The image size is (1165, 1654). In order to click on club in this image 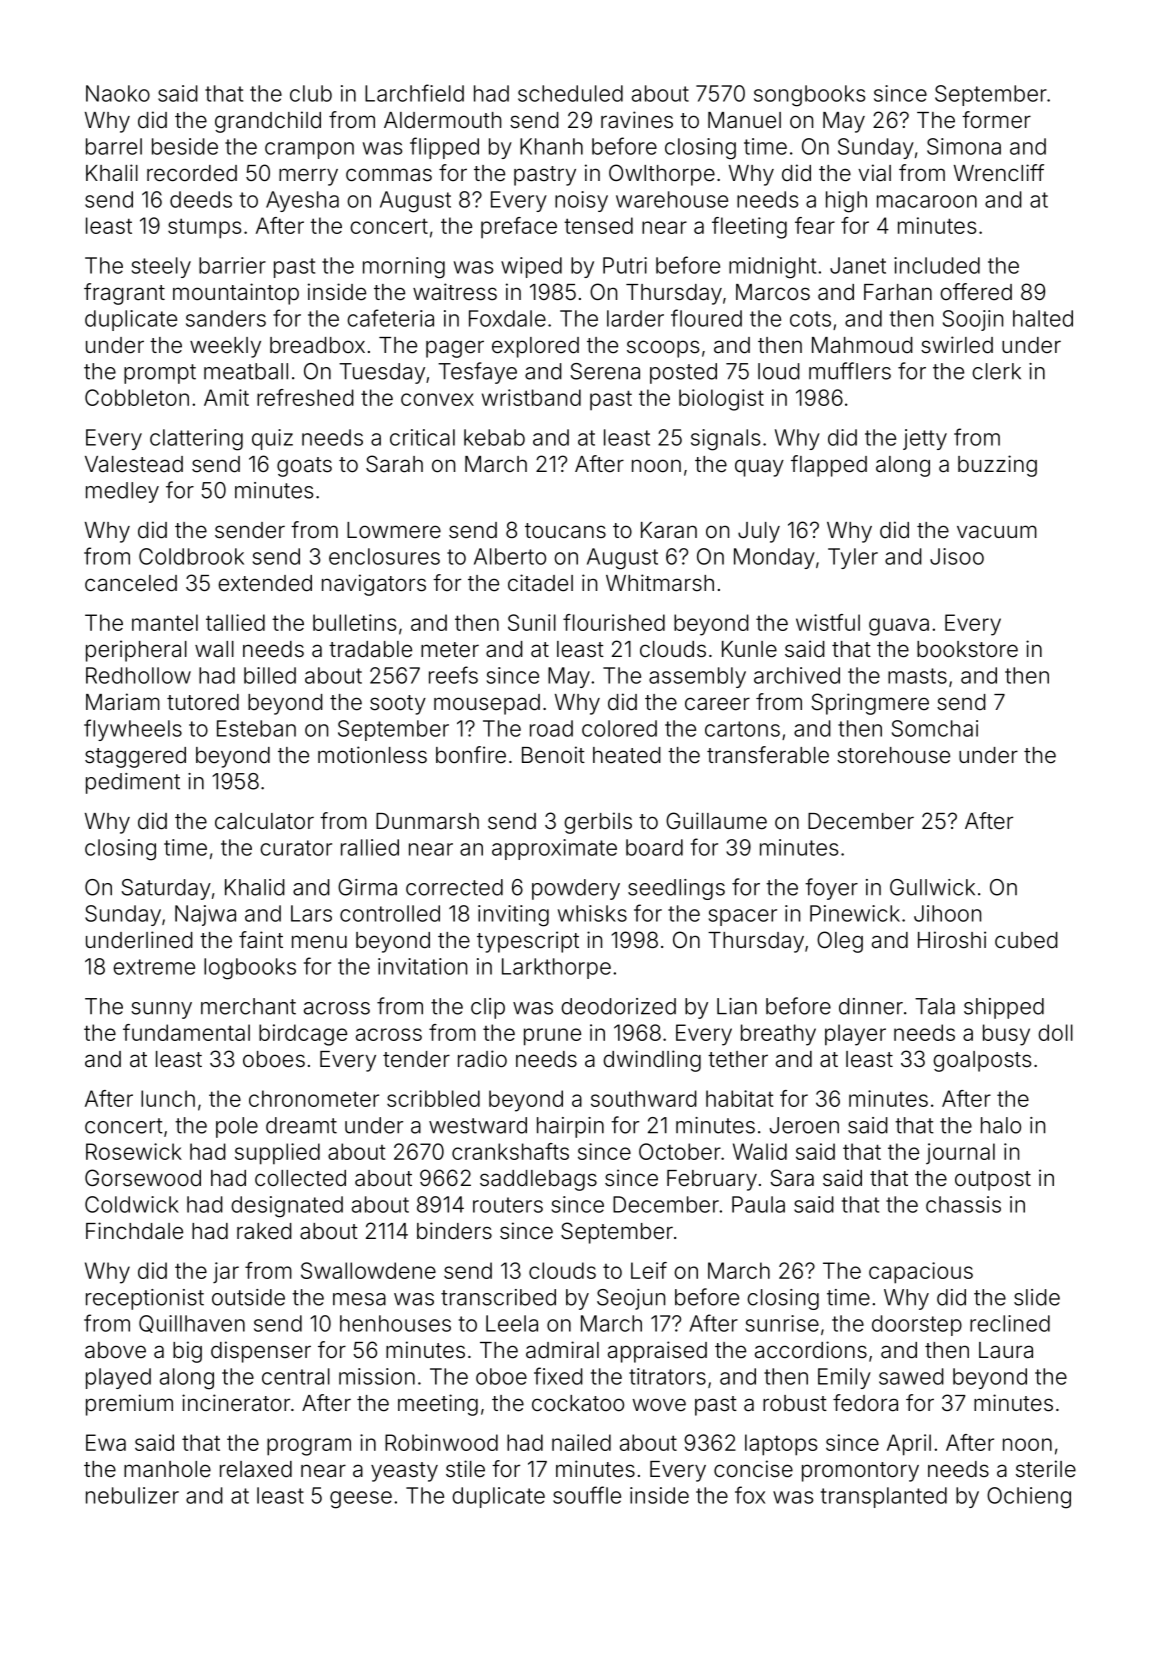, I will do `click(311, 93)`.
